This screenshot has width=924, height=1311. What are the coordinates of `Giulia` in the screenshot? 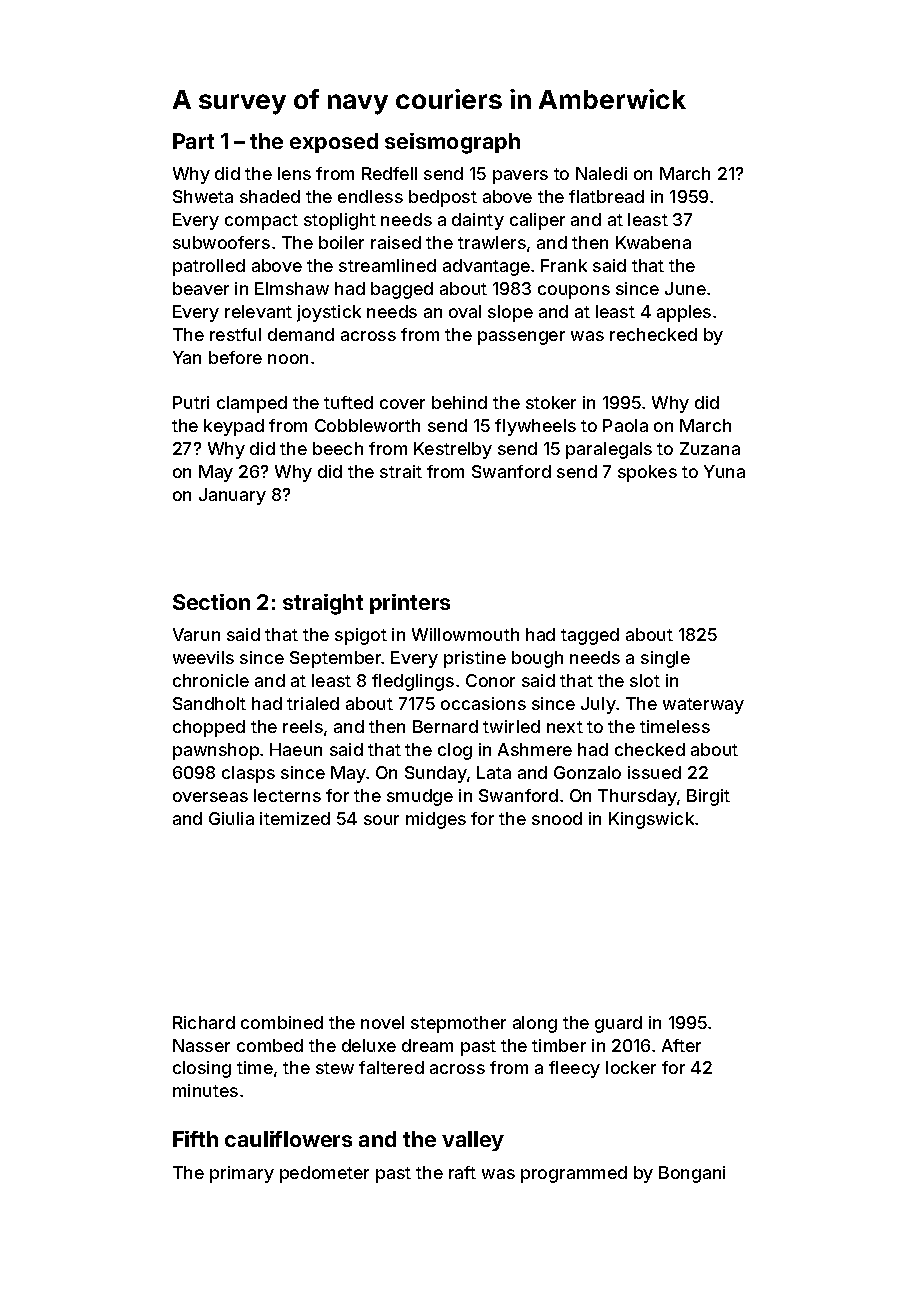 It's located at (231, 818).
